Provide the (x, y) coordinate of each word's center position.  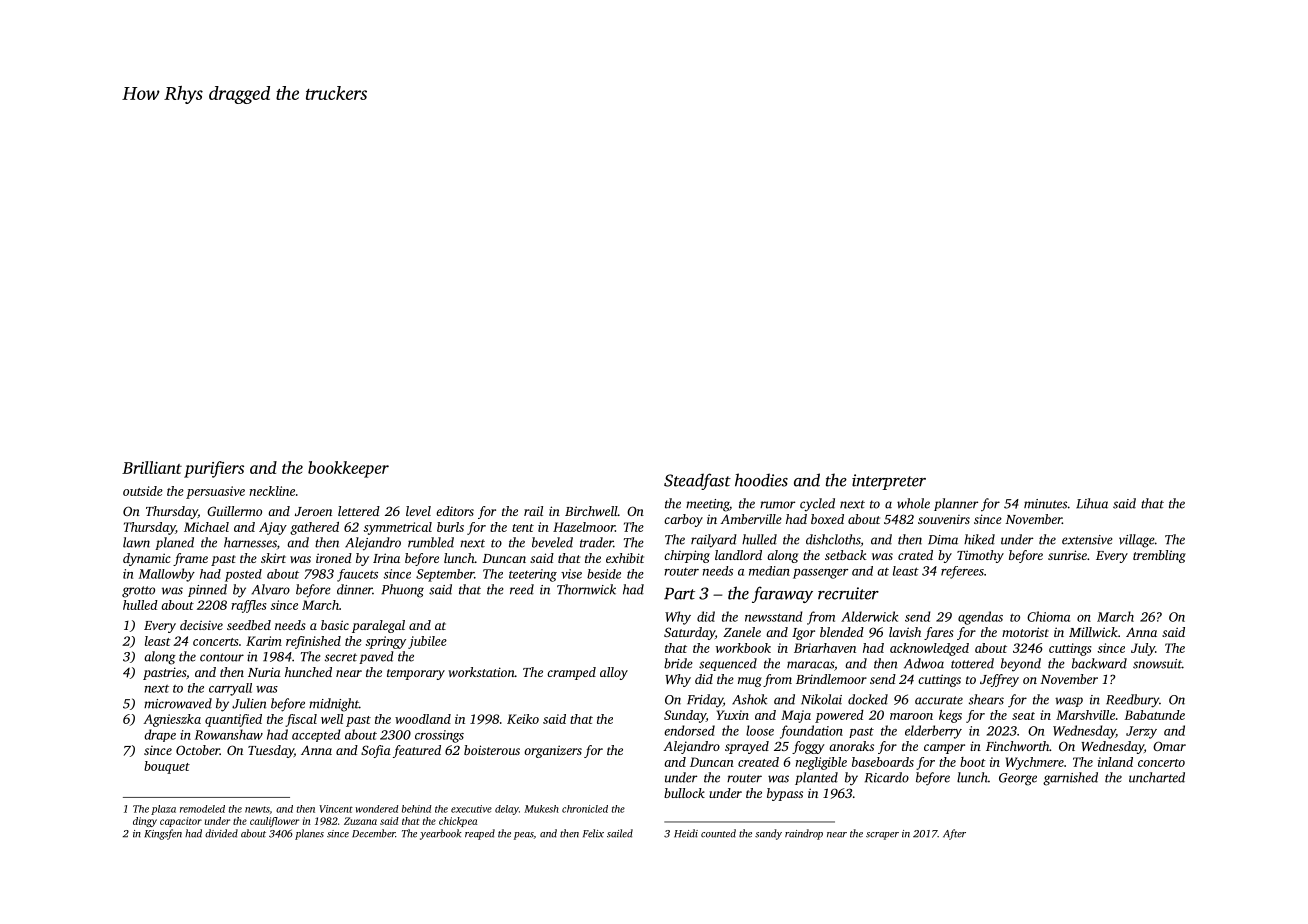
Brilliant (152, 467)
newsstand (774, 616)
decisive (201, 625)
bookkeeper (348, 469)
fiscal (301, 720)
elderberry (933, 732)
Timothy (980, 556)
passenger (820, 574)
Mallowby (167, 575)
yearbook (441, 834)
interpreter (889, 482)
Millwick (1093, 632)
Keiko (523, 719)
